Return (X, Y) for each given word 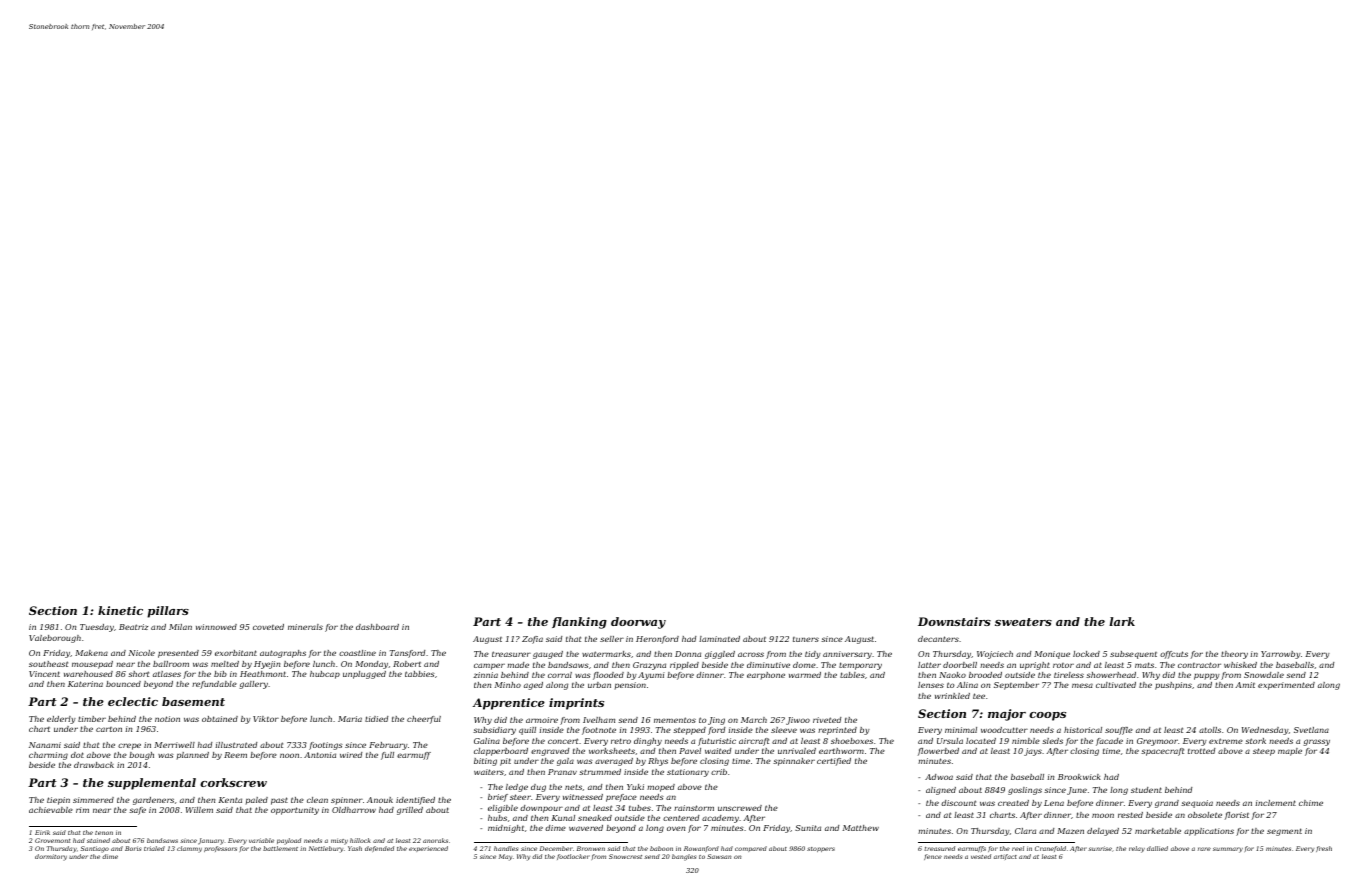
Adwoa (939, 777)
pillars (168, 612)
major (1007, 715)
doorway (638, 623)
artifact (1005, 857)
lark (1122, 621)
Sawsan (719, 856)
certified (834, 762)
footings (326, 746)
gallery (254, 685)
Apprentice (509, 704)
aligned (941, 791)
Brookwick (1079, 777)
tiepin (58, 801)
